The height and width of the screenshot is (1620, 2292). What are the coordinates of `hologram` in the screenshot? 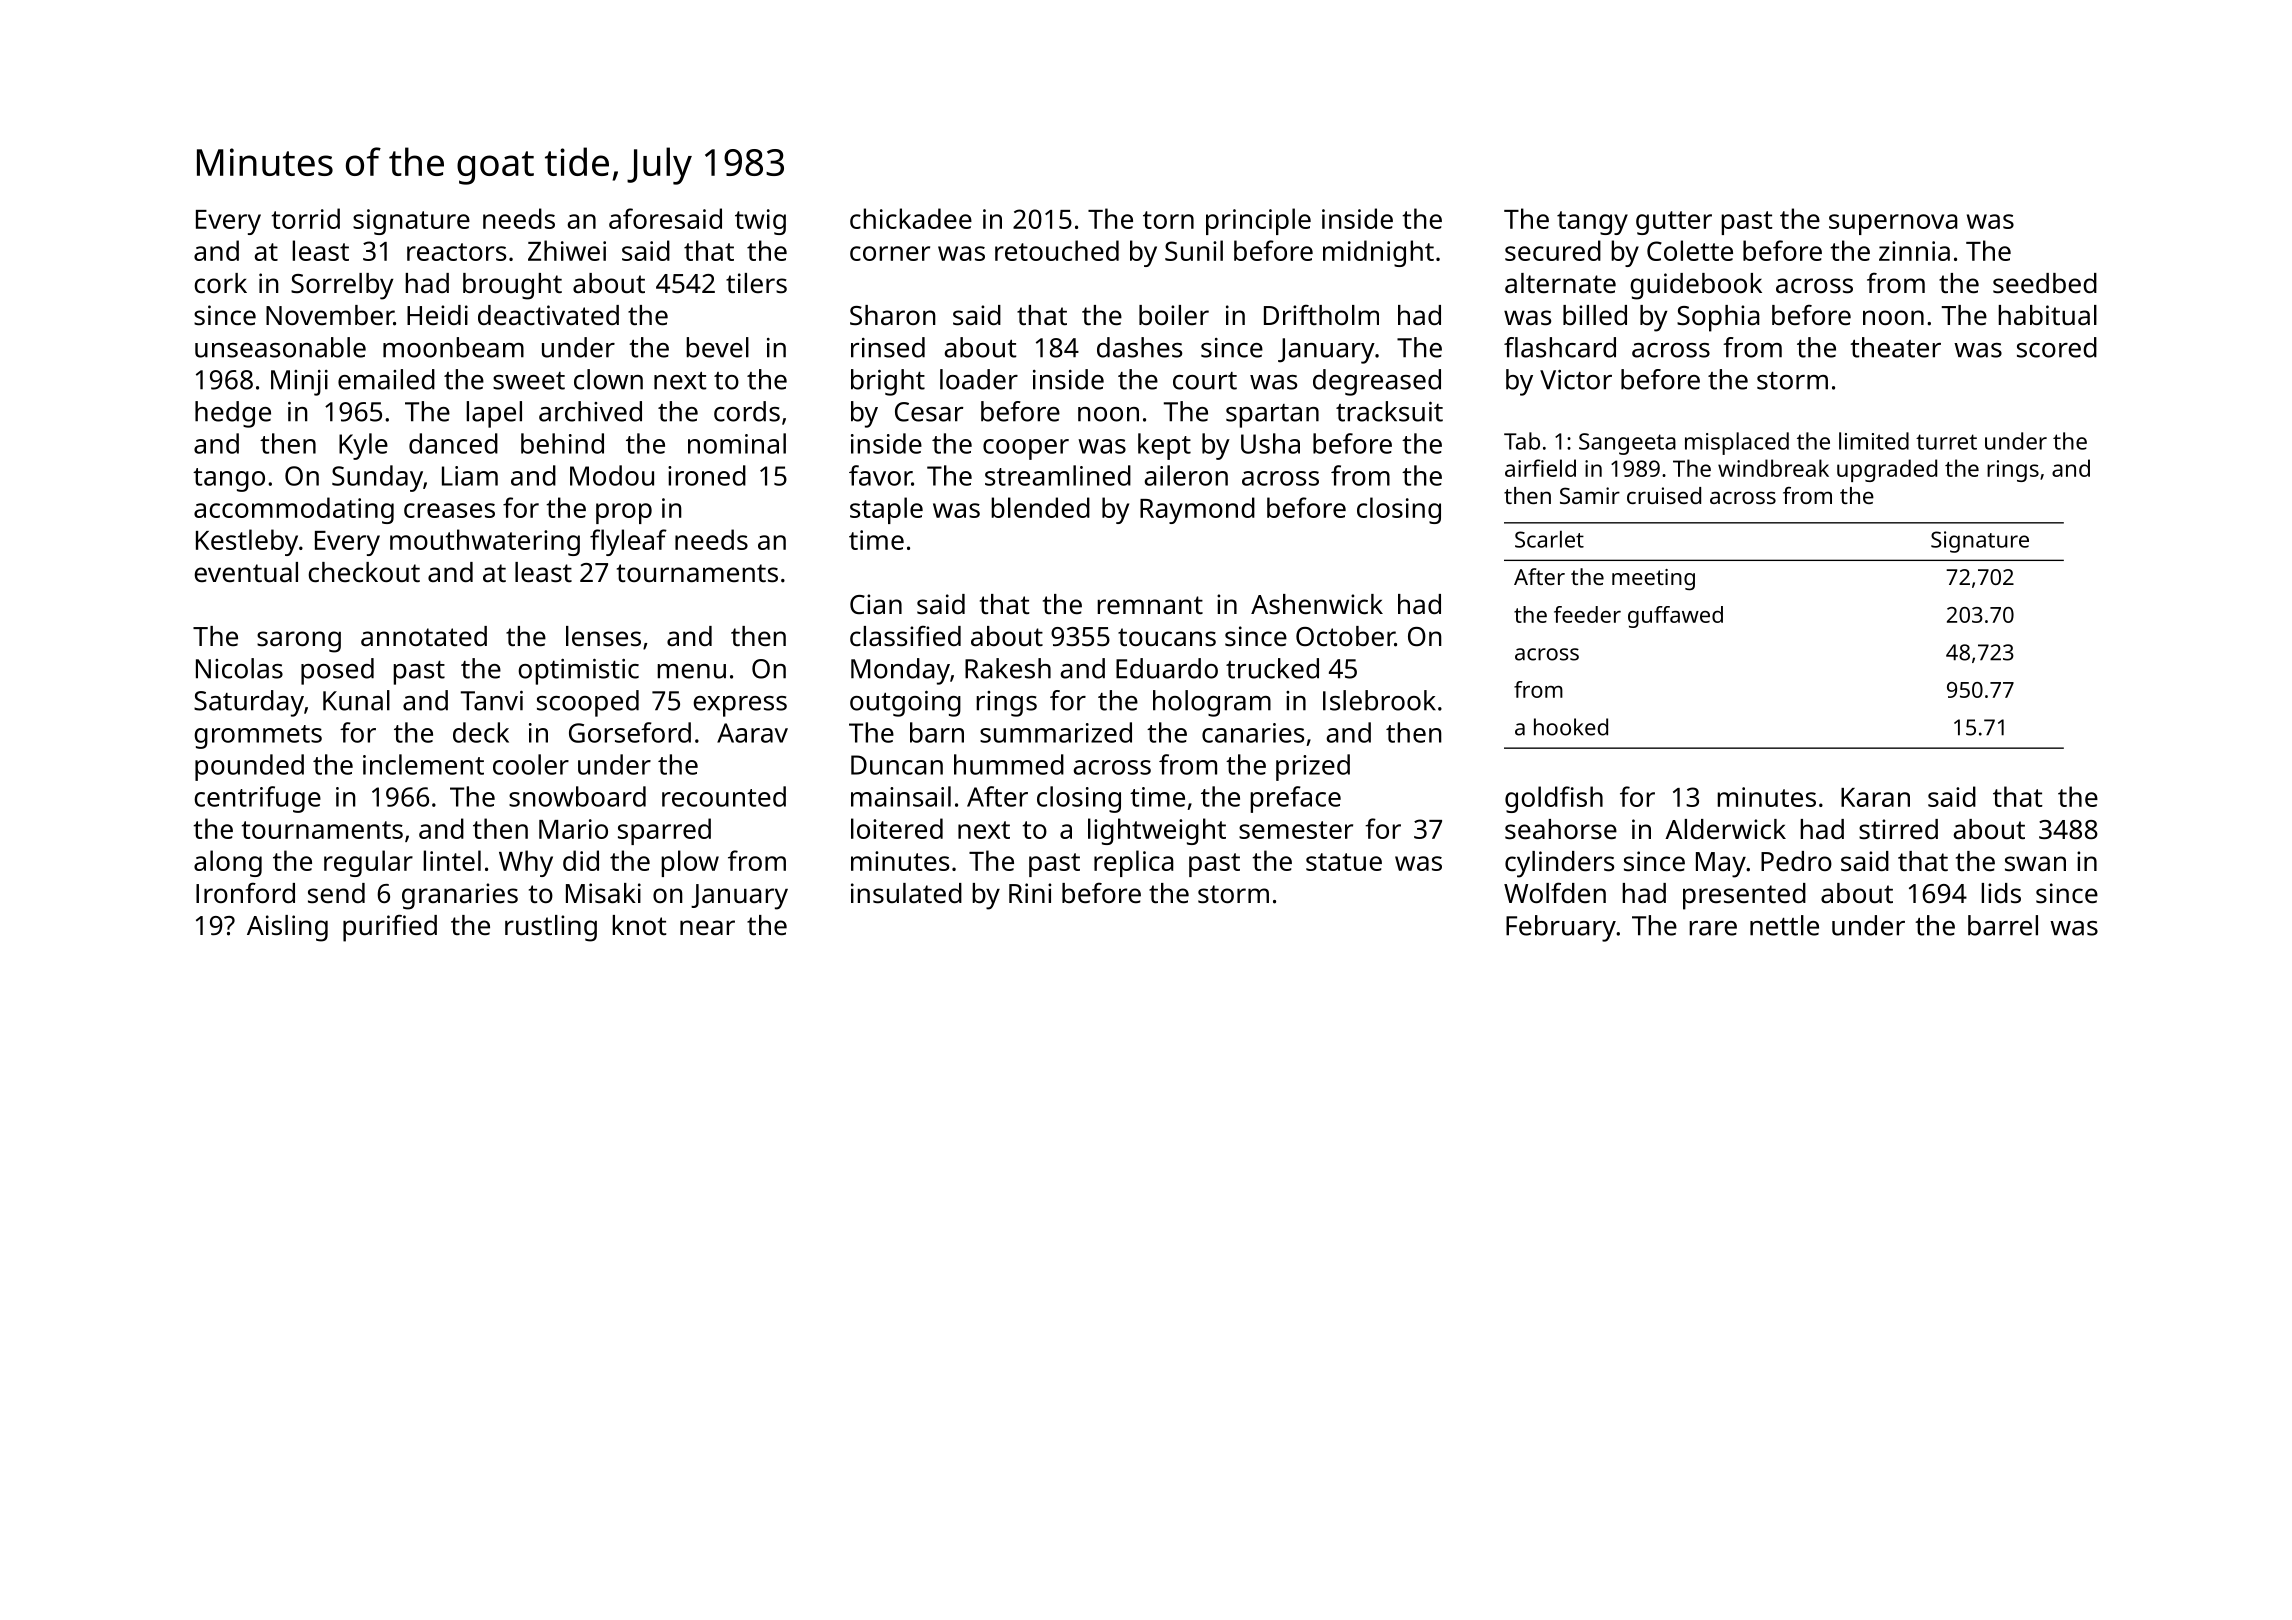 It's located at (1212, 703).
